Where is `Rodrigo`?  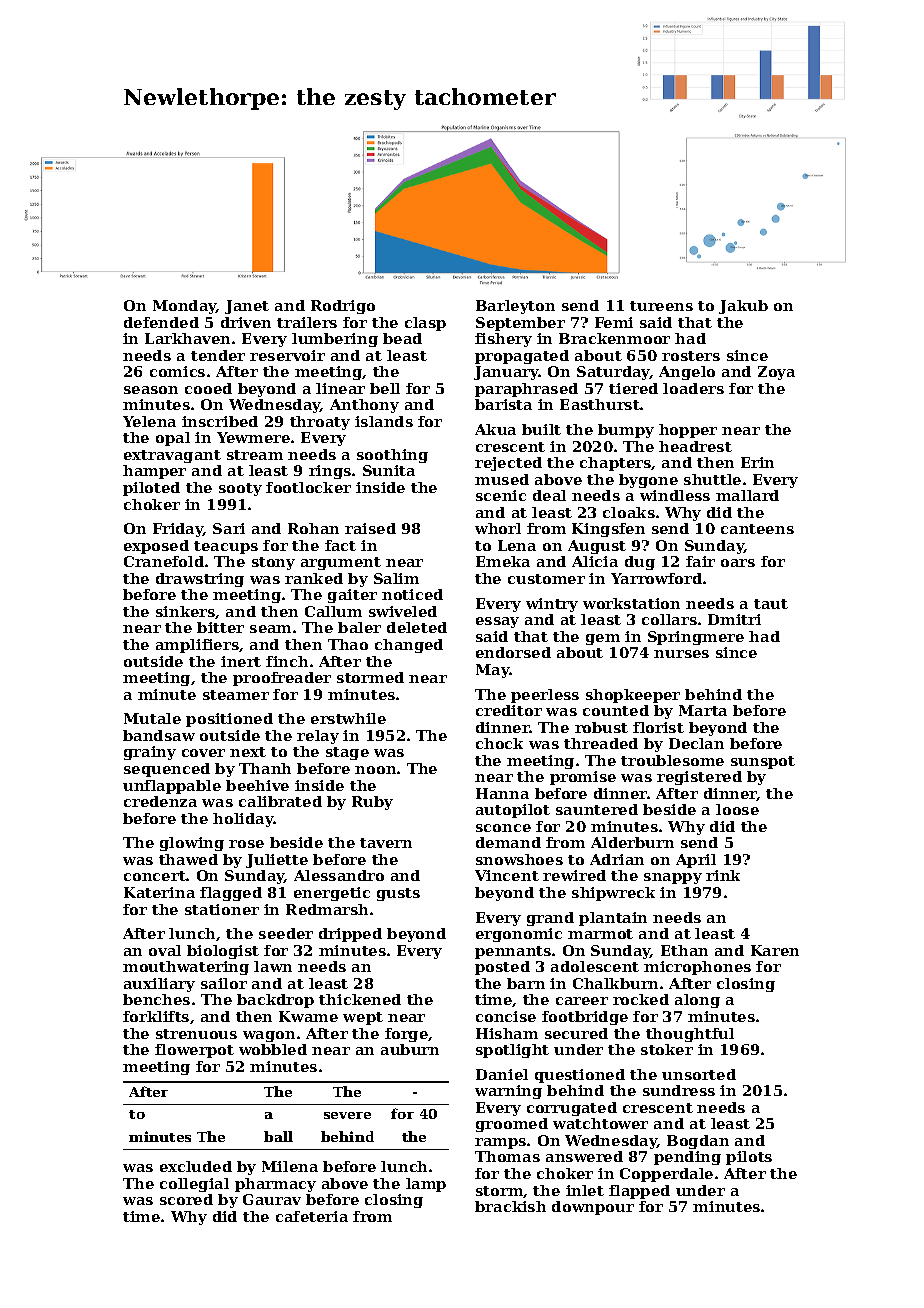 Rodrigo is located at coordinates (343, 307).
